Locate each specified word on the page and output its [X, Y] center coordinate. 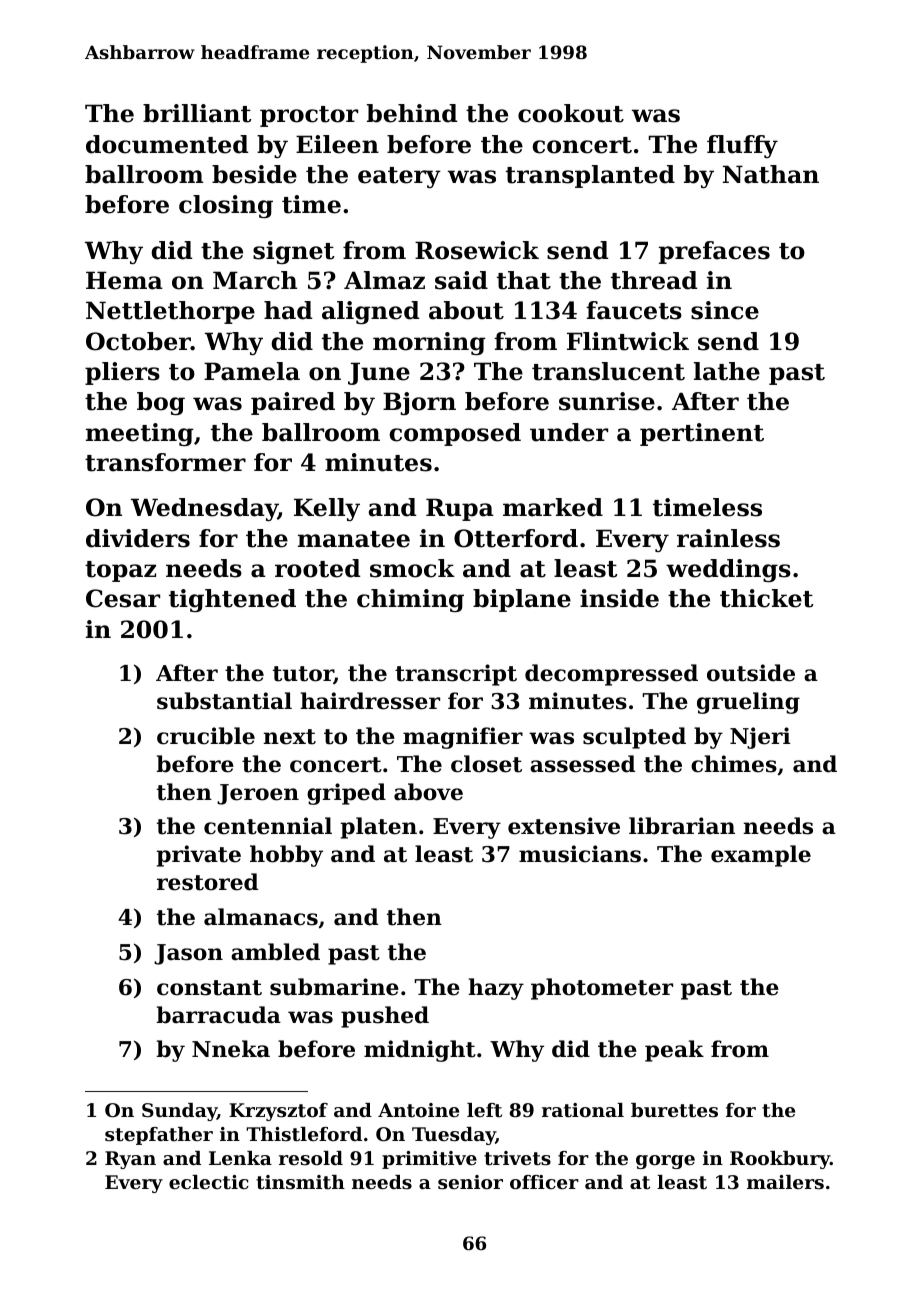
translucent [608, 371]
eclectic [209, 1182]
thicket [767, 598]
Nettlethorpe [170, 312]
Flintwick [628, 341]
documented [167, 144]
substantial [224, 701]
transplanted [590, 176]
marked [553, 507]
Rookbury [780, 1160]
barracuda [218, 1015]
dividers [138, 538]
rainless [728, 538]
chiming [410, 600]
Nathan [771, 174]
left [484, 1110]
